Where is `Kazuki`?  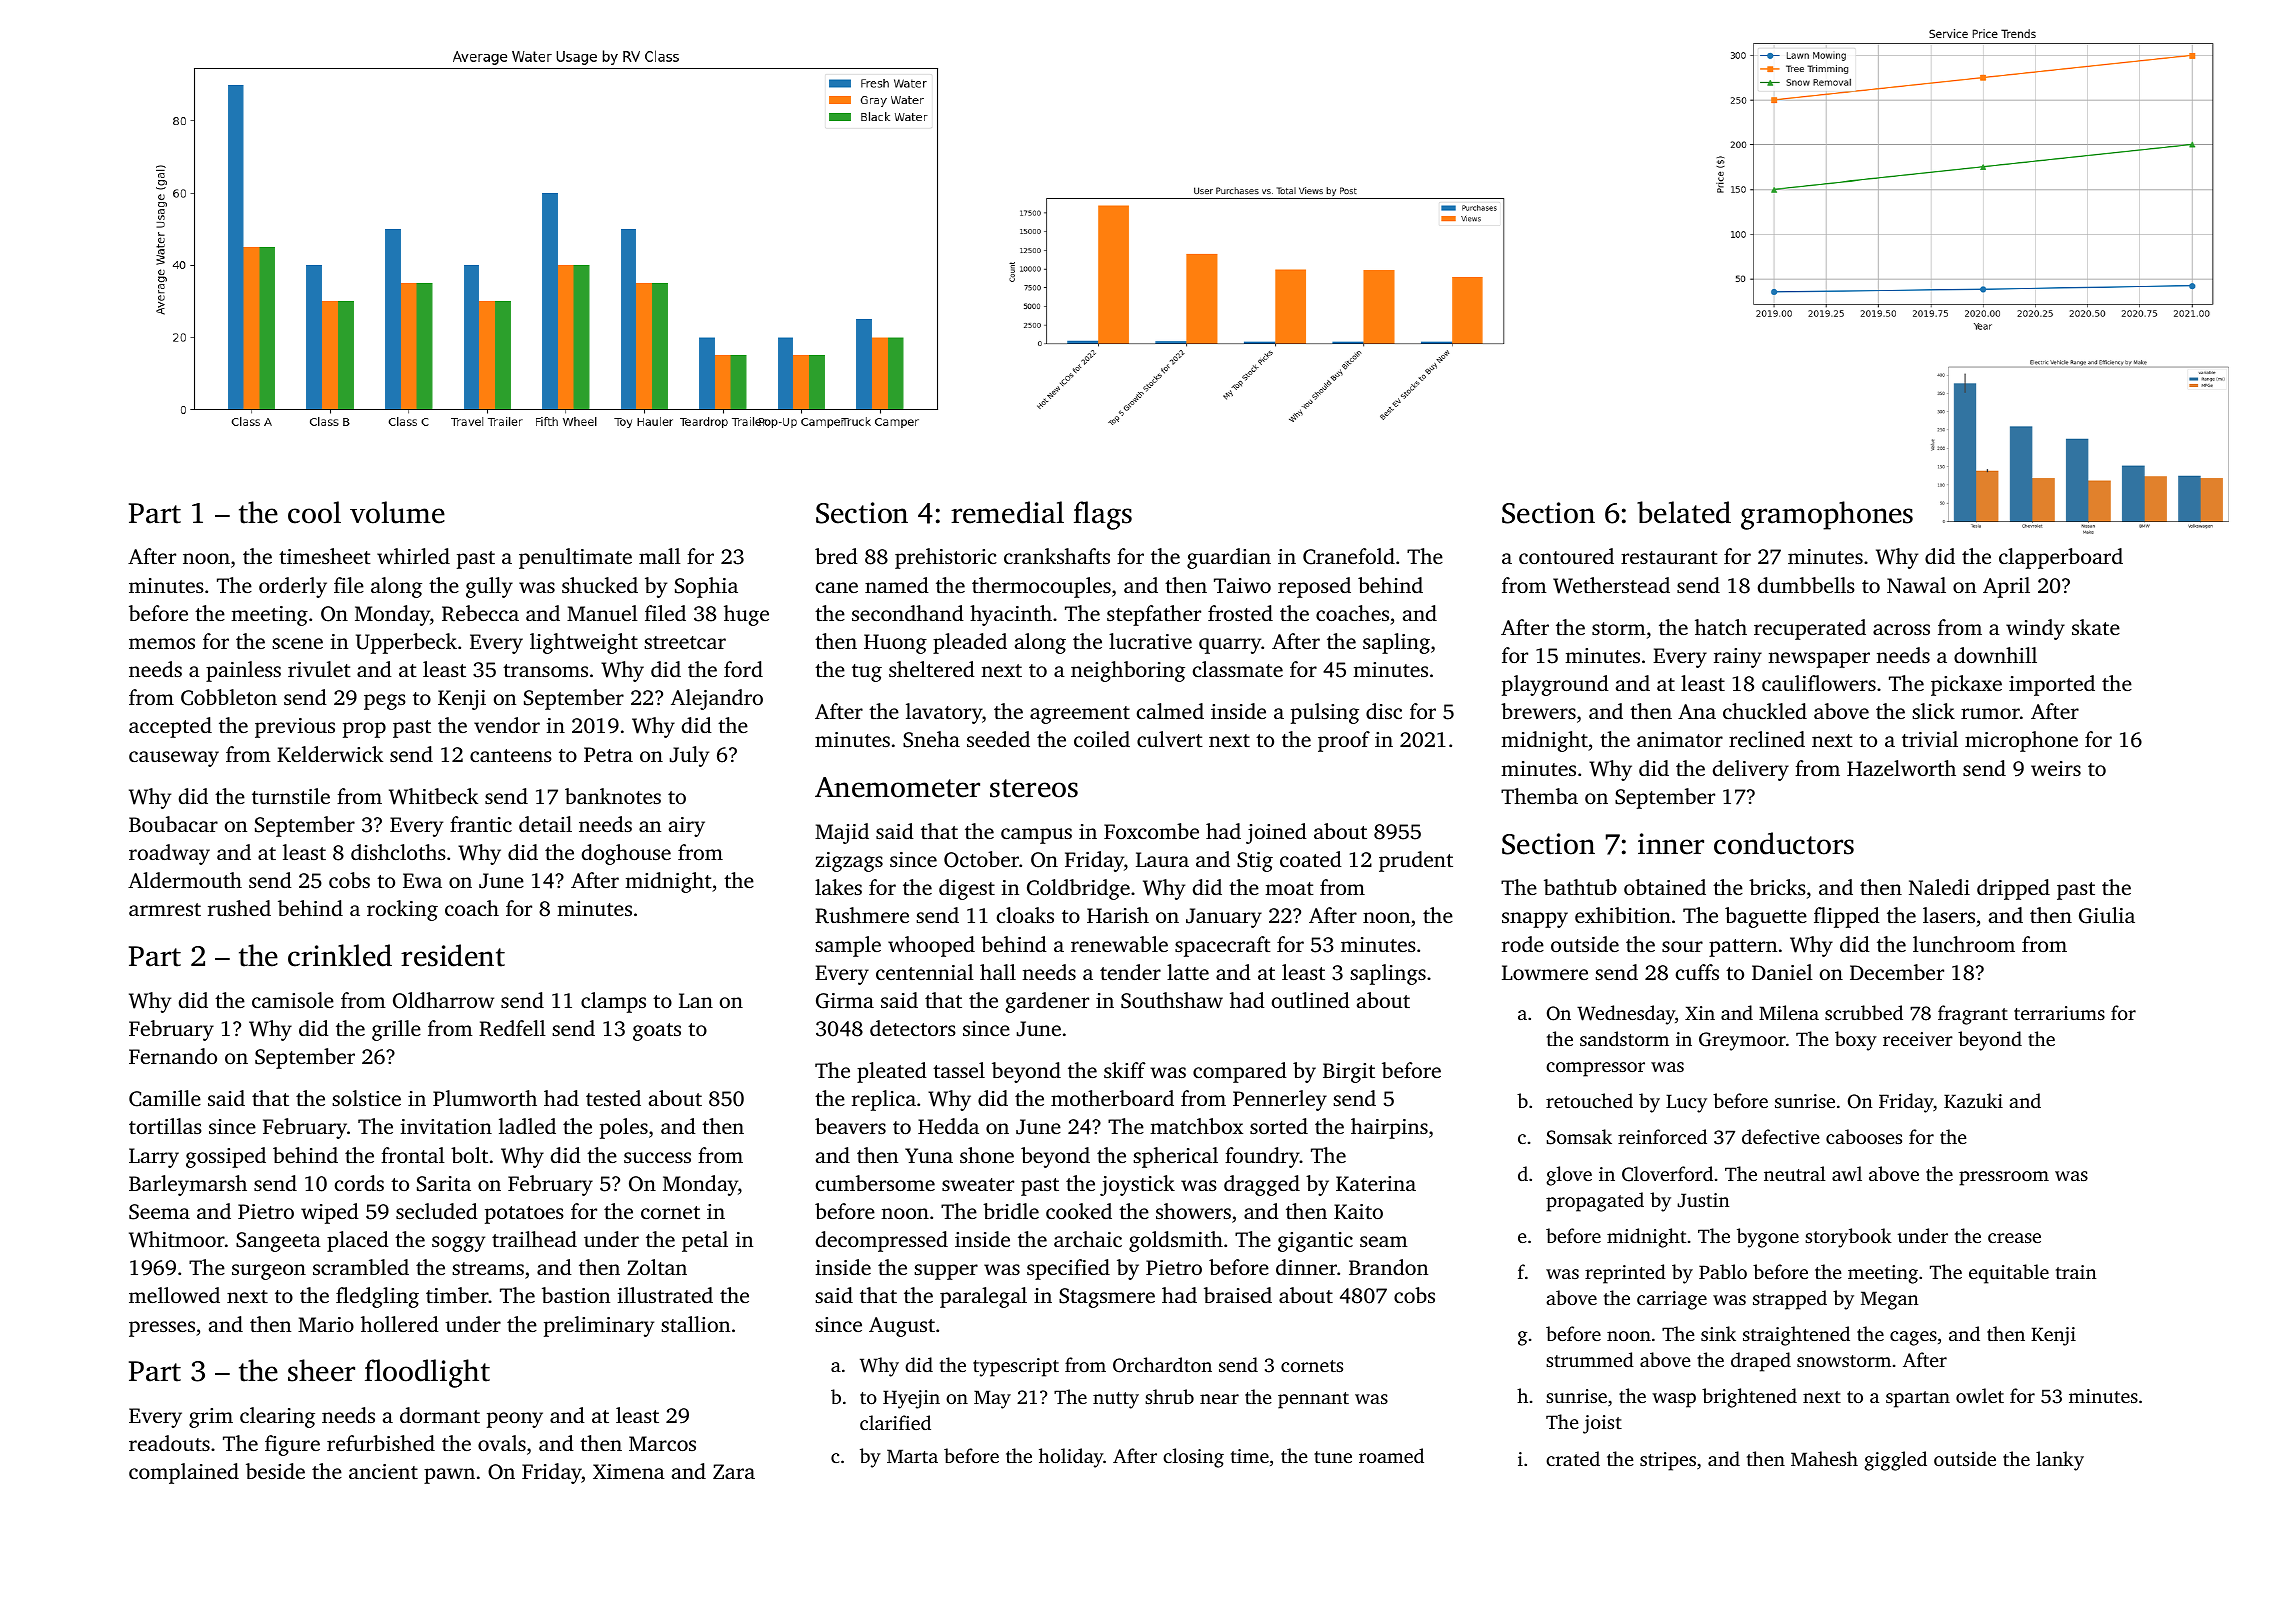
Kazuki is located at coordinates (1973, 1100).
